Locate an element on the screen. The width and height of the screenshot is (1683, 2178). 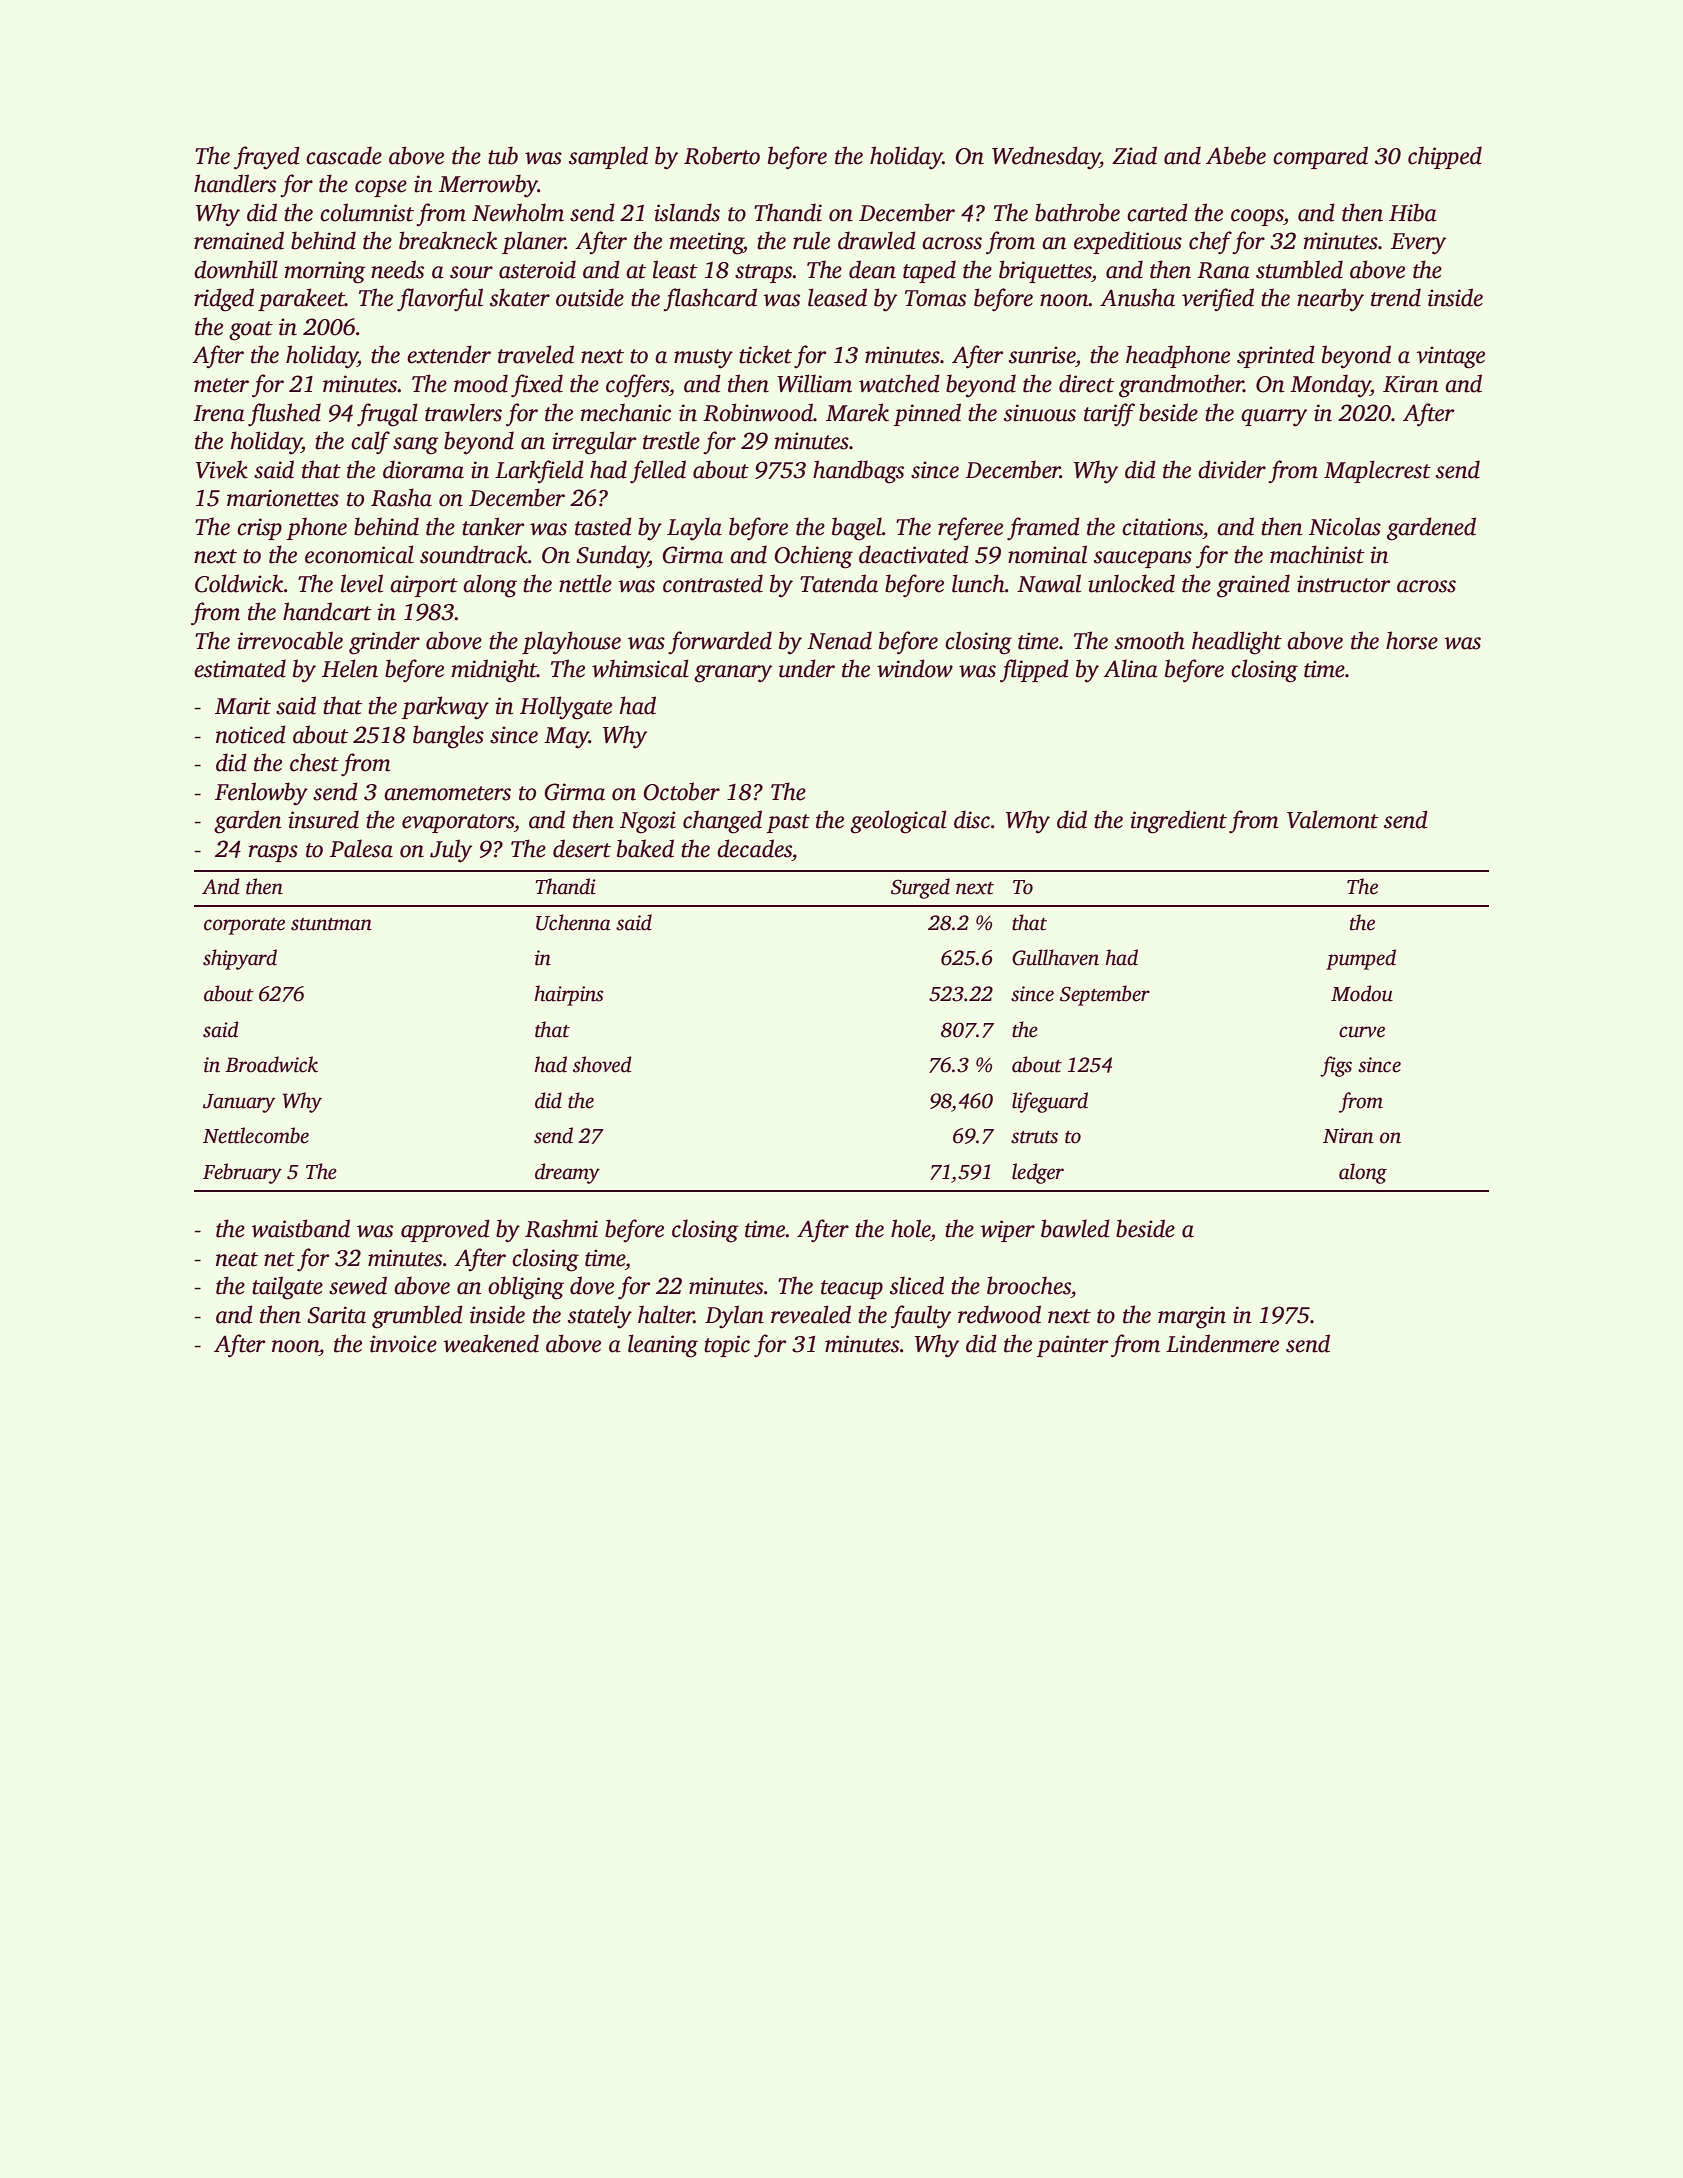
past is located at coordinates (788, 823).
